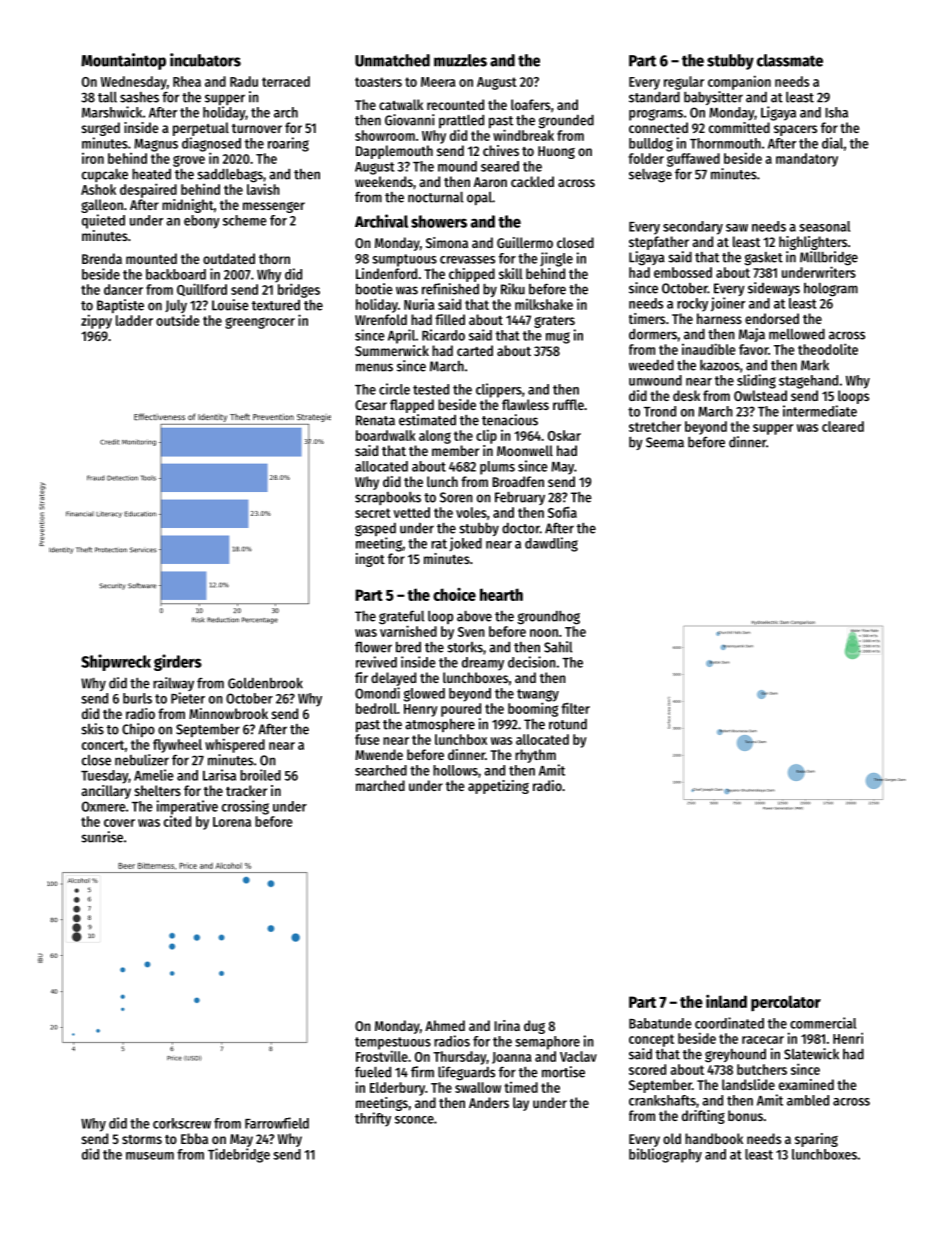  Describe the element at coordinates (713, 98) in the screenshot. I see `babysitter` at that location.
